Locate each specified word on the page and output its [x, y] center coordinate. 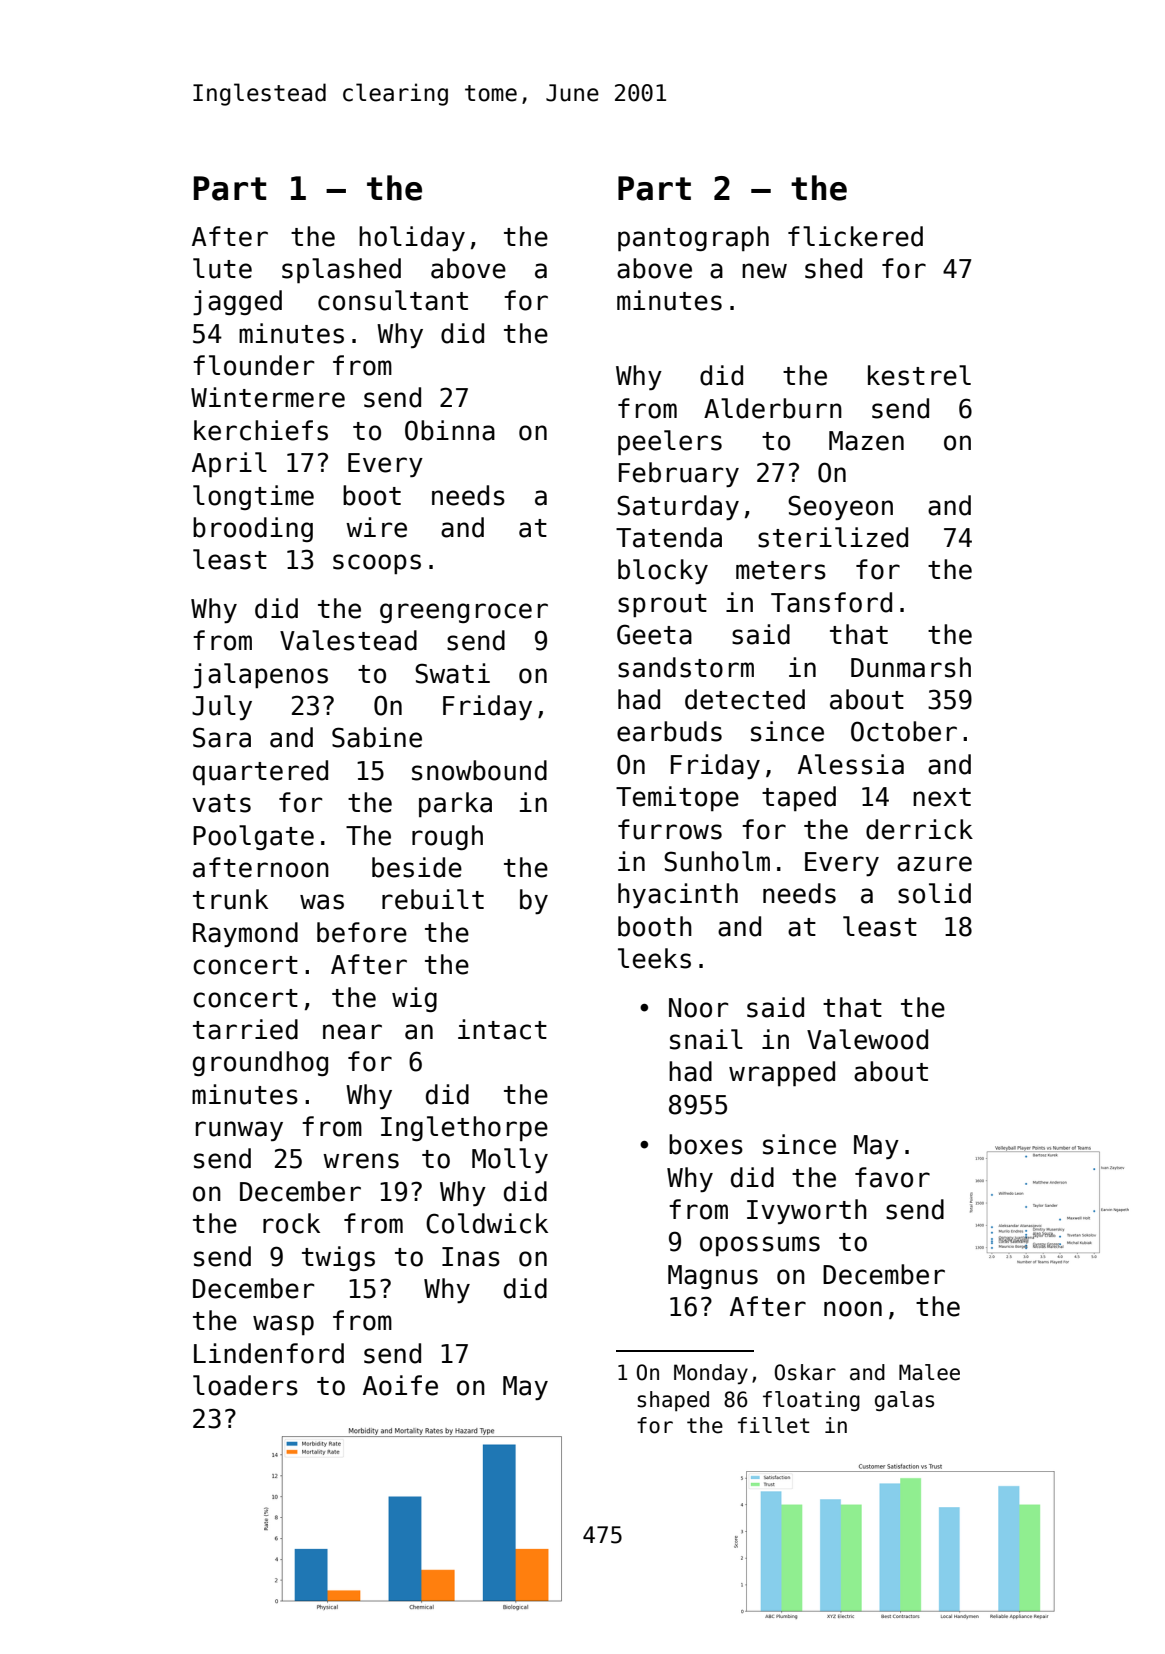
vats [221, 803]
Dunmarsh [911, 667]
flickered [855, 236]
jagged [237, 303]
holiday [412, 238]
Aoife [400, 1385]
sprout [662, 605]
